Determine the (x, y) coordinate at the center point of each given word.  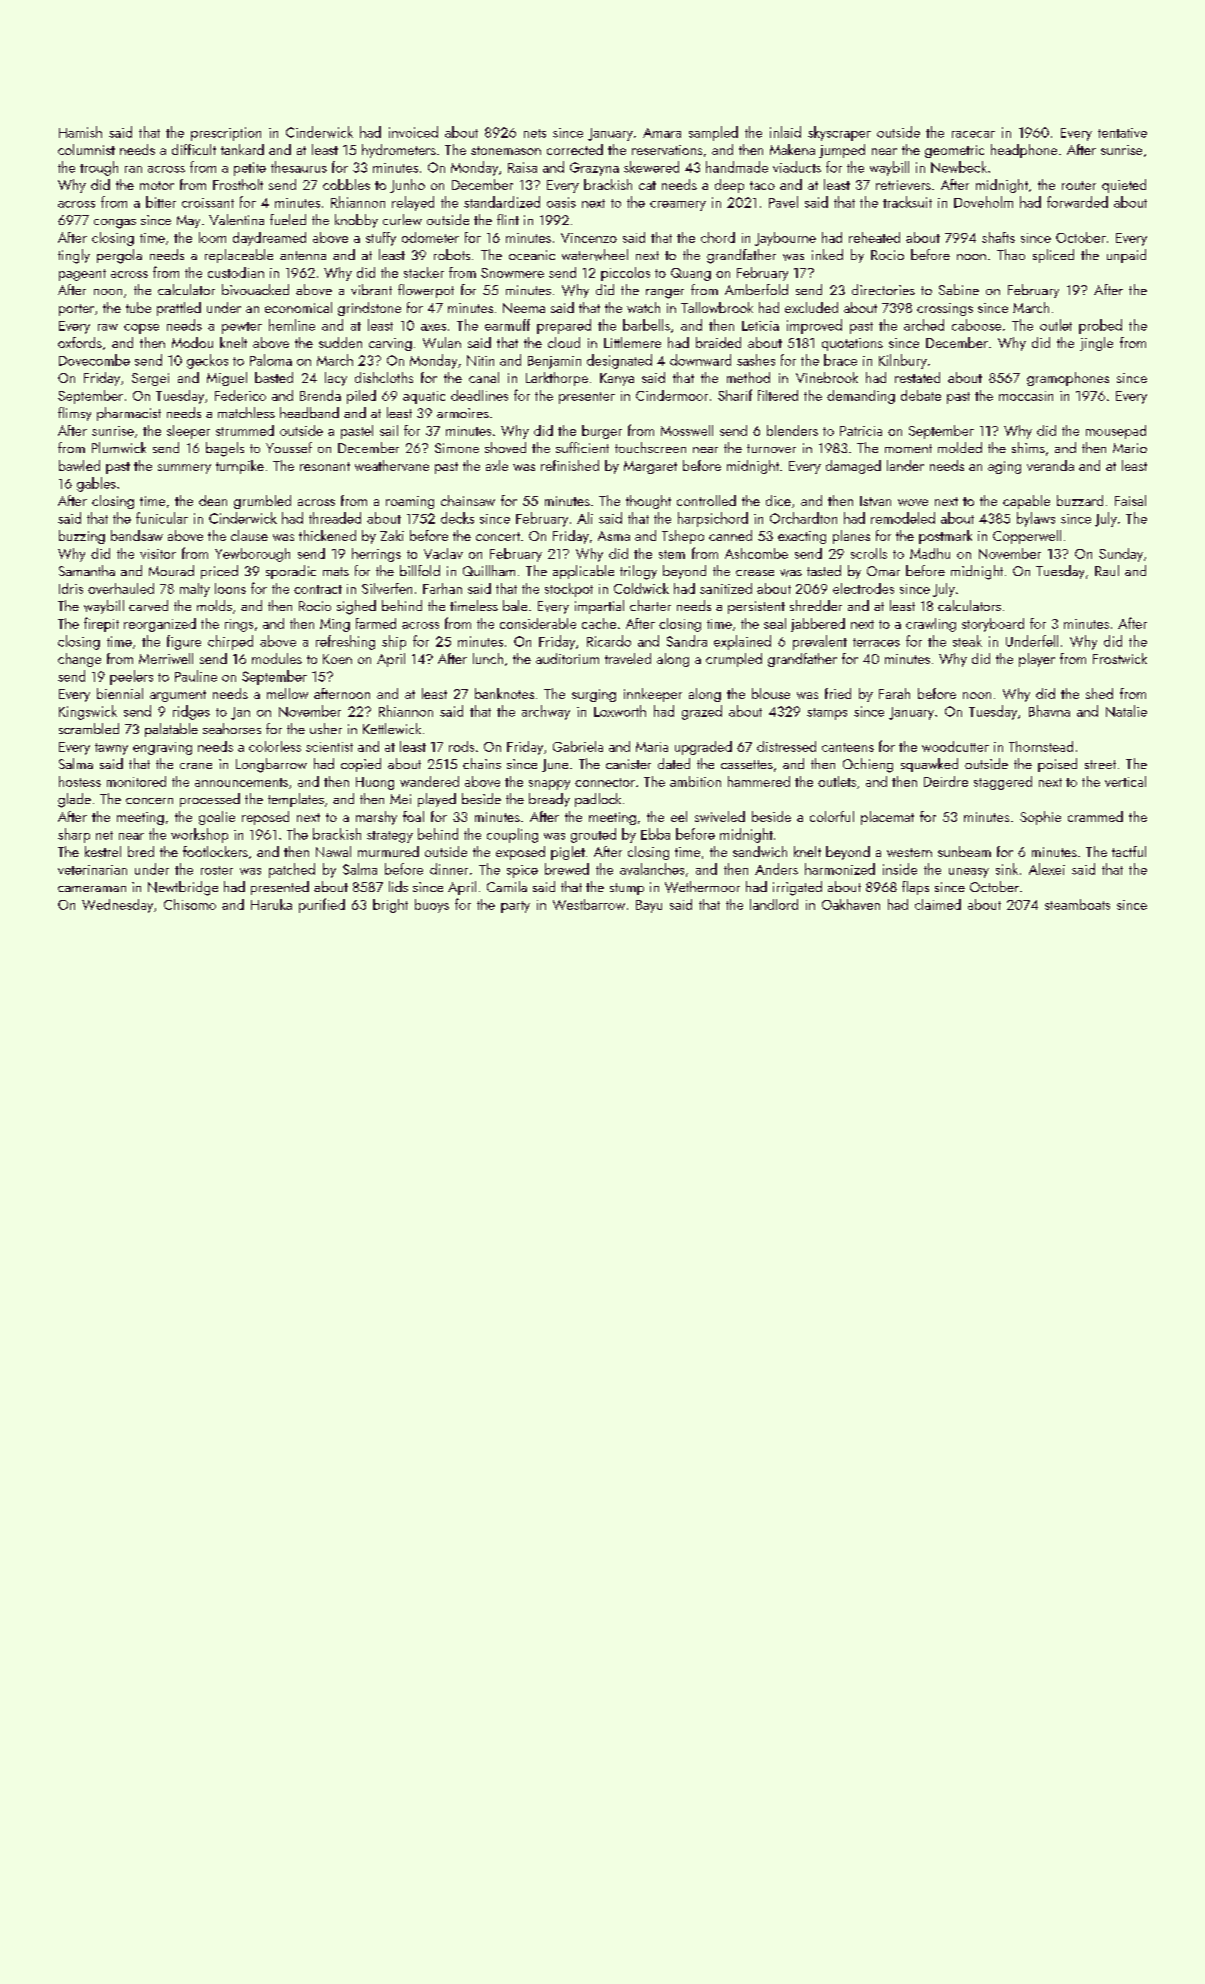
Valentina (236, 219)
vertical (1125, 781)
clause (249, 535)
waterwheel (595, 255)
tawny (111, 749)
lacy (336, 379)
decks (457, 518)
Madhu (930, 553)
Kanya (617, 379)
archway (546, 712)
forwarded (1077, 202)
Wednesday (117, 906)
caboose (976, 325)
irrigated (797, 888)
